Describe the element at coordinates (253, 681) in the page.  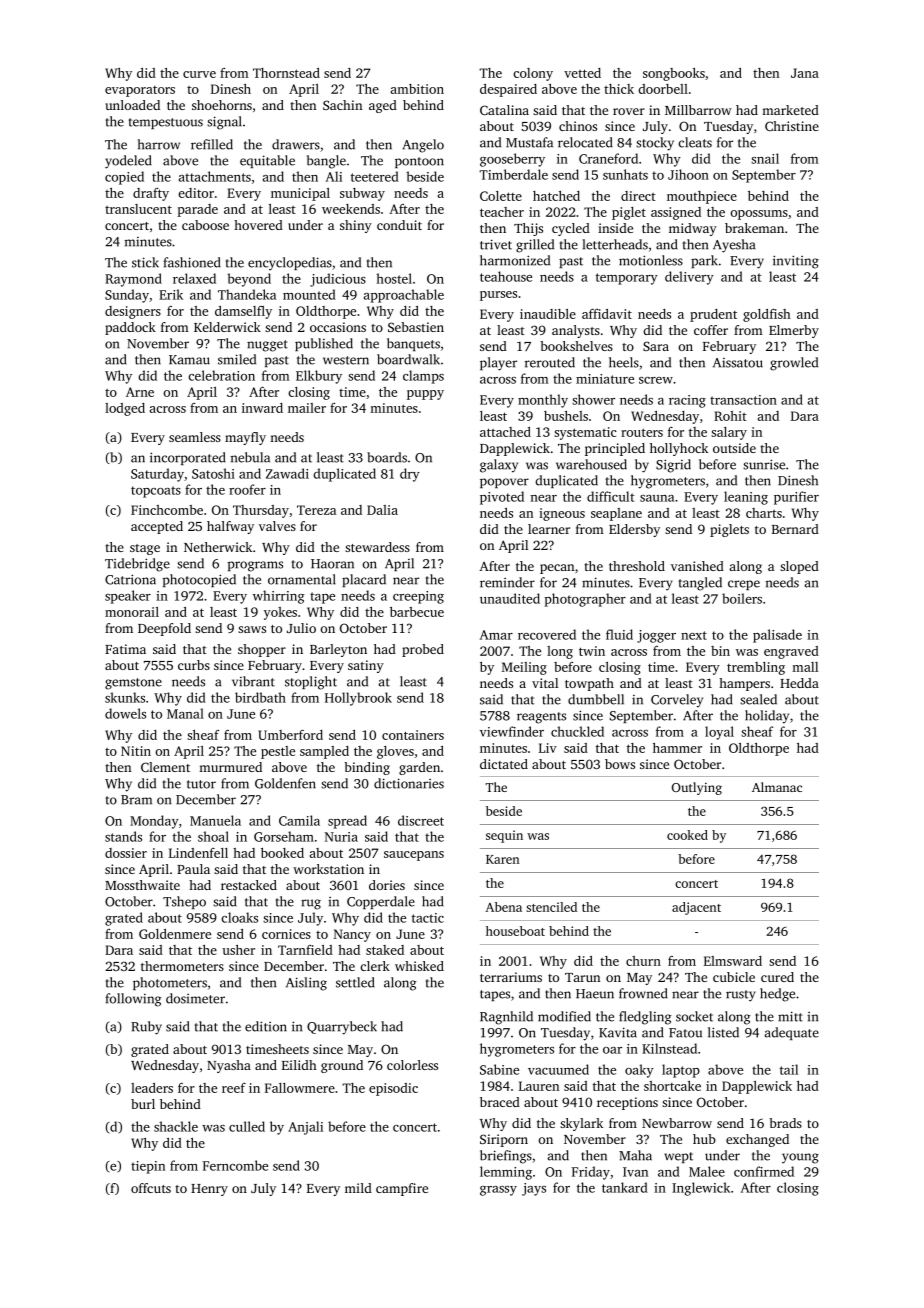
I see `vibrant` at that location.
